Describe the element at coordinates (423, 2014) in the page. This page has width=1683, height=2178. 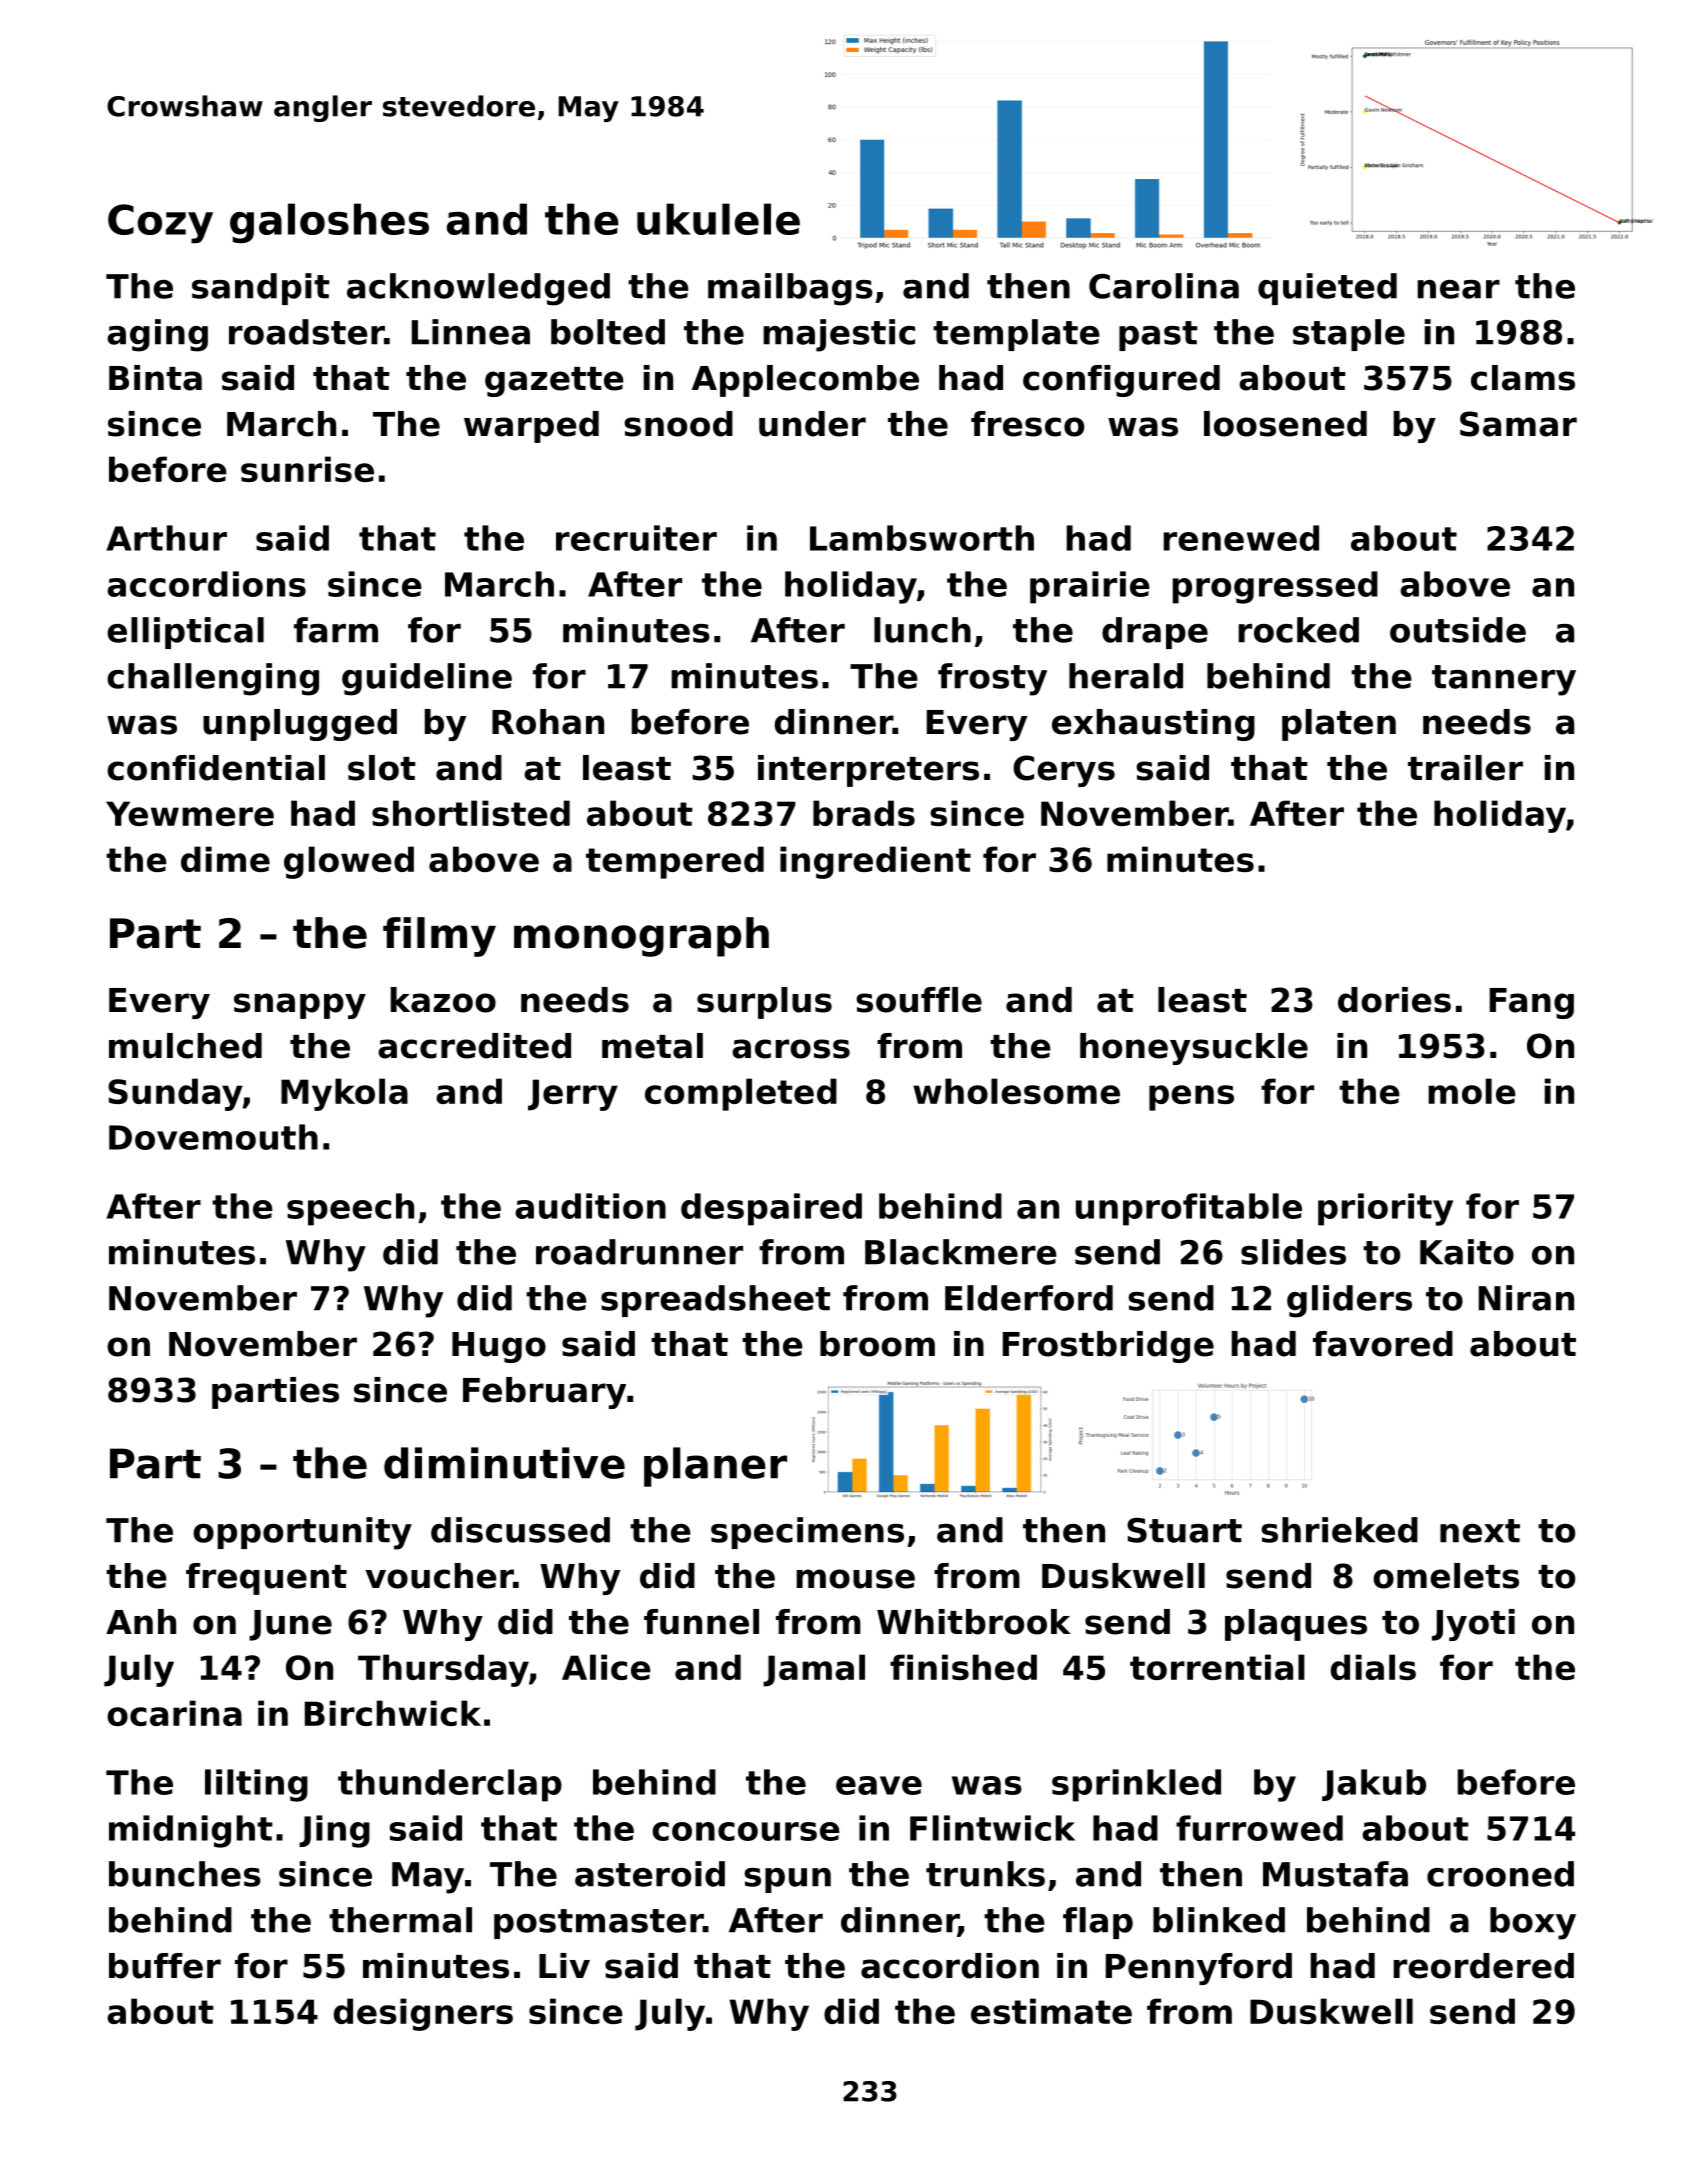
I see `designers` at that location.
